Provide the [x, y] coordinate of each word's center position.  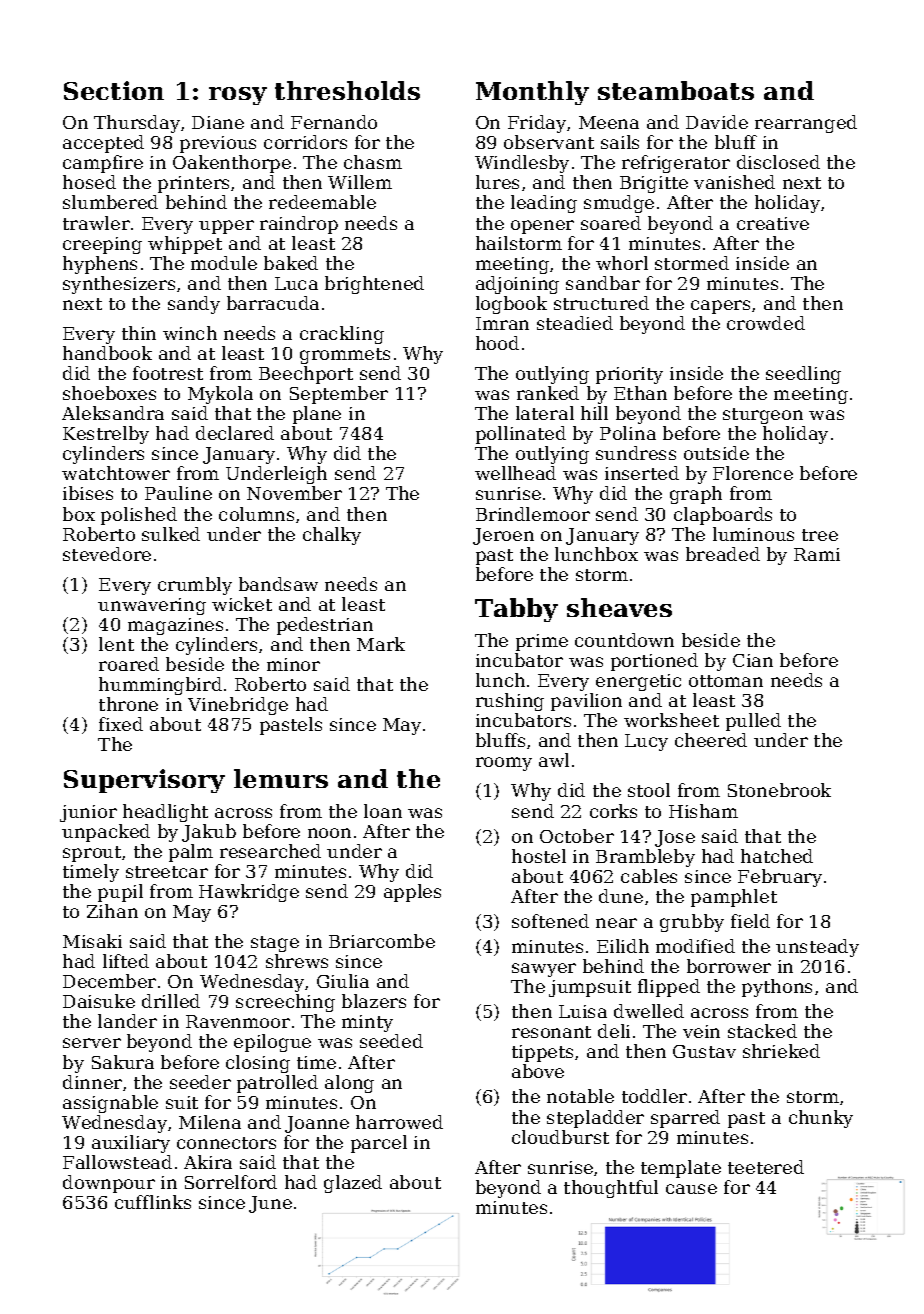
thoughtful [611, 1189]
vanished [734, 182]
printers [193, 184]
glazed [353, 1184]
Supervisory [144, 781]
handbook [107, 353]
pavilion [586, 702]
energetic [638, 682]
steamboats [676, 90]
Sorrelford [231, 1182]
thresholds [347, 90]
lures [497, 182]
